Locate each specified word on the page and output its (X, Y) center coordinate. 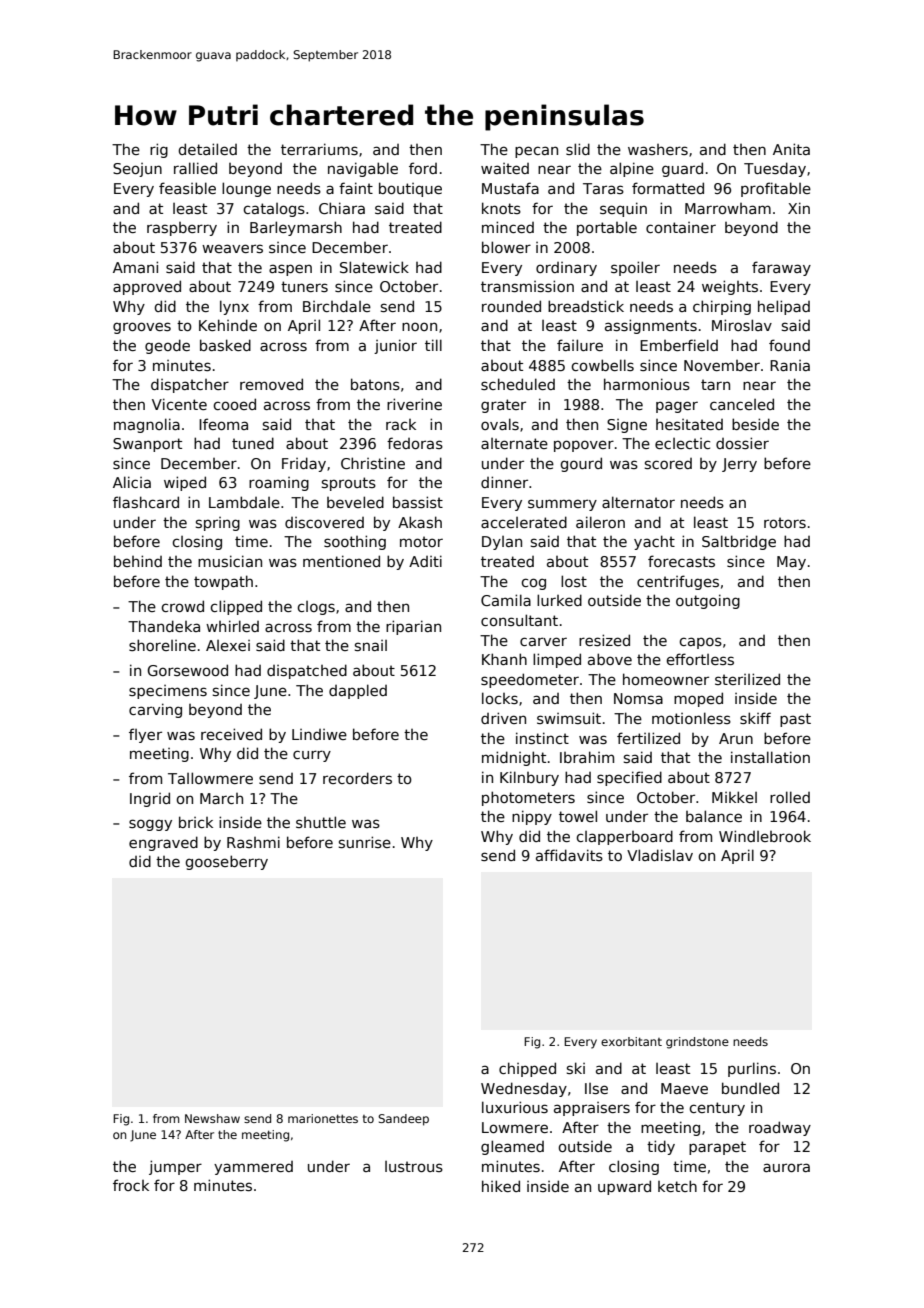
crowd (182, 606)
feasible (187, 188)
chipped (527, 1069)
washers (658, 149)
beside (755, 424)
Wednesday (524, 1089)
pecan (536, 152)
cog (533, 584)
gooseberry (226, 862)
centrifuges (678, 582)
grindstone (697, 1043)
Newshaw (212, 1118)
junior (395, 346)
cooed (234, 404)
